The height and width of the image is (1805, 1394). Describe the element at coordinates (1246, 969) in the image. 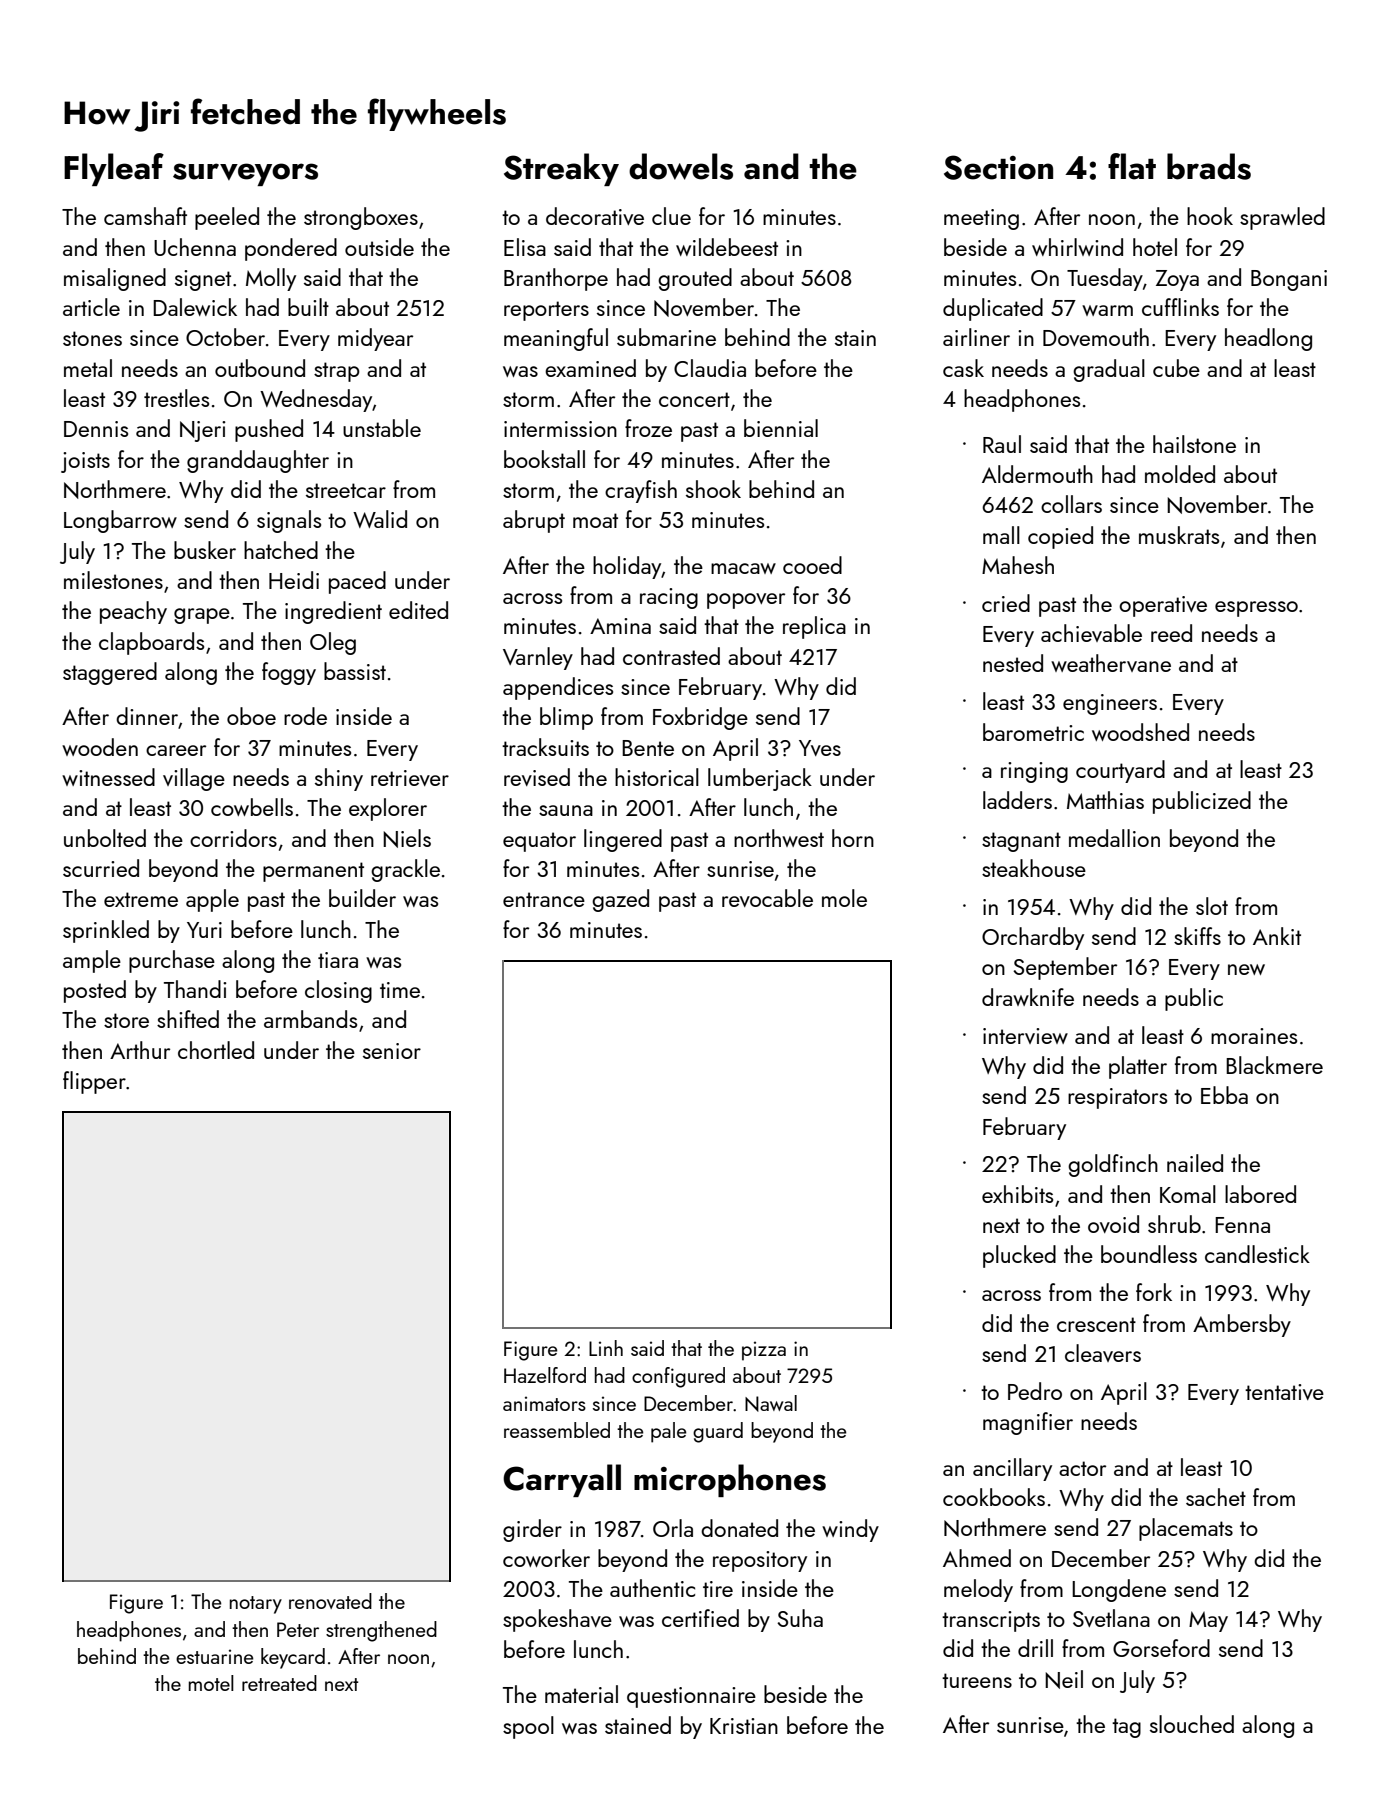

I see `new` at that location.
